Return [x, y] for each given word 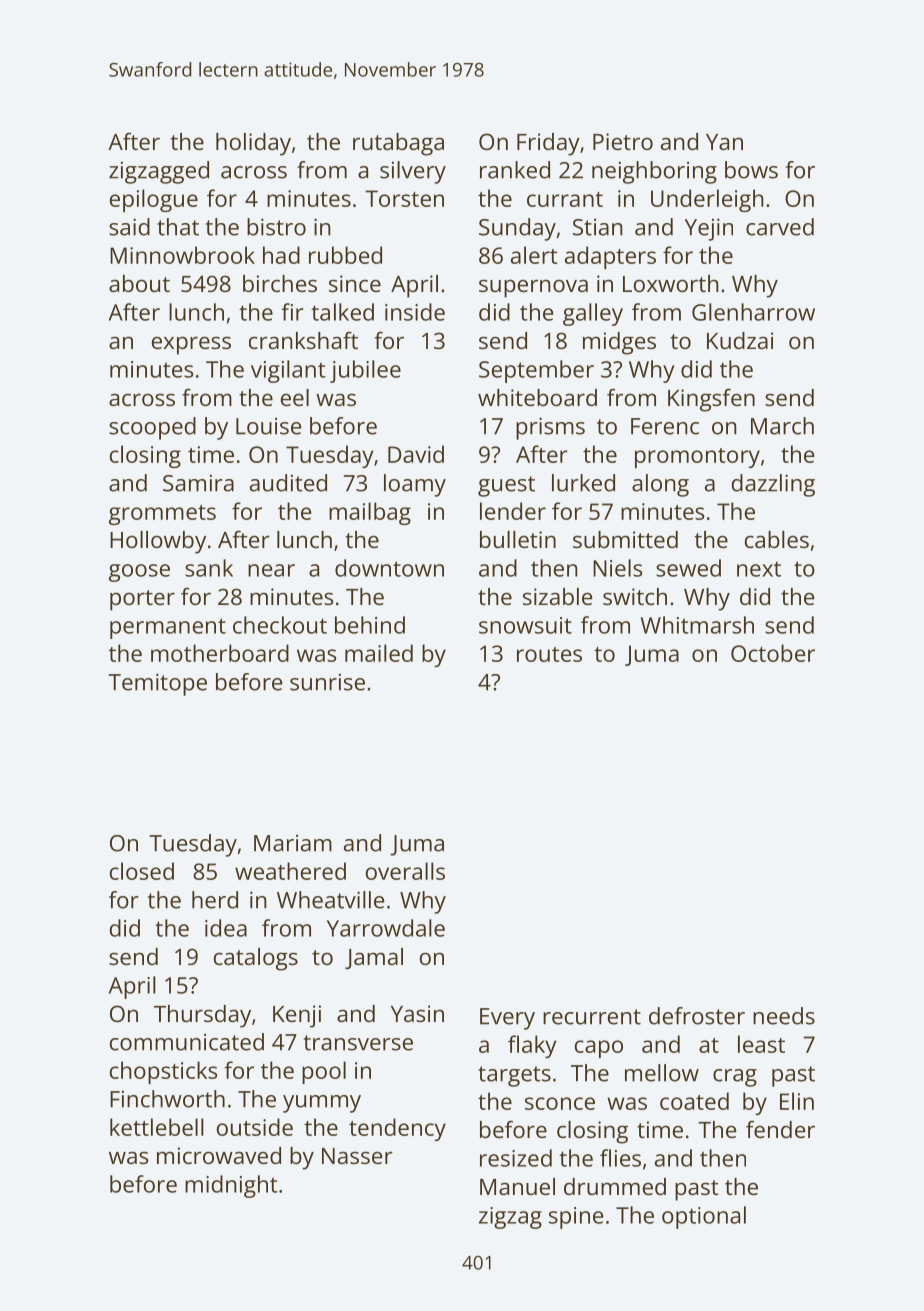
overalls [405, 871]
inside [415, 312]
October [773, 653]
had [281, 255]
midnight [231, 1186]
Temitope [157, 684]
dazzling [773, 485]
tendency [397, 1129]
